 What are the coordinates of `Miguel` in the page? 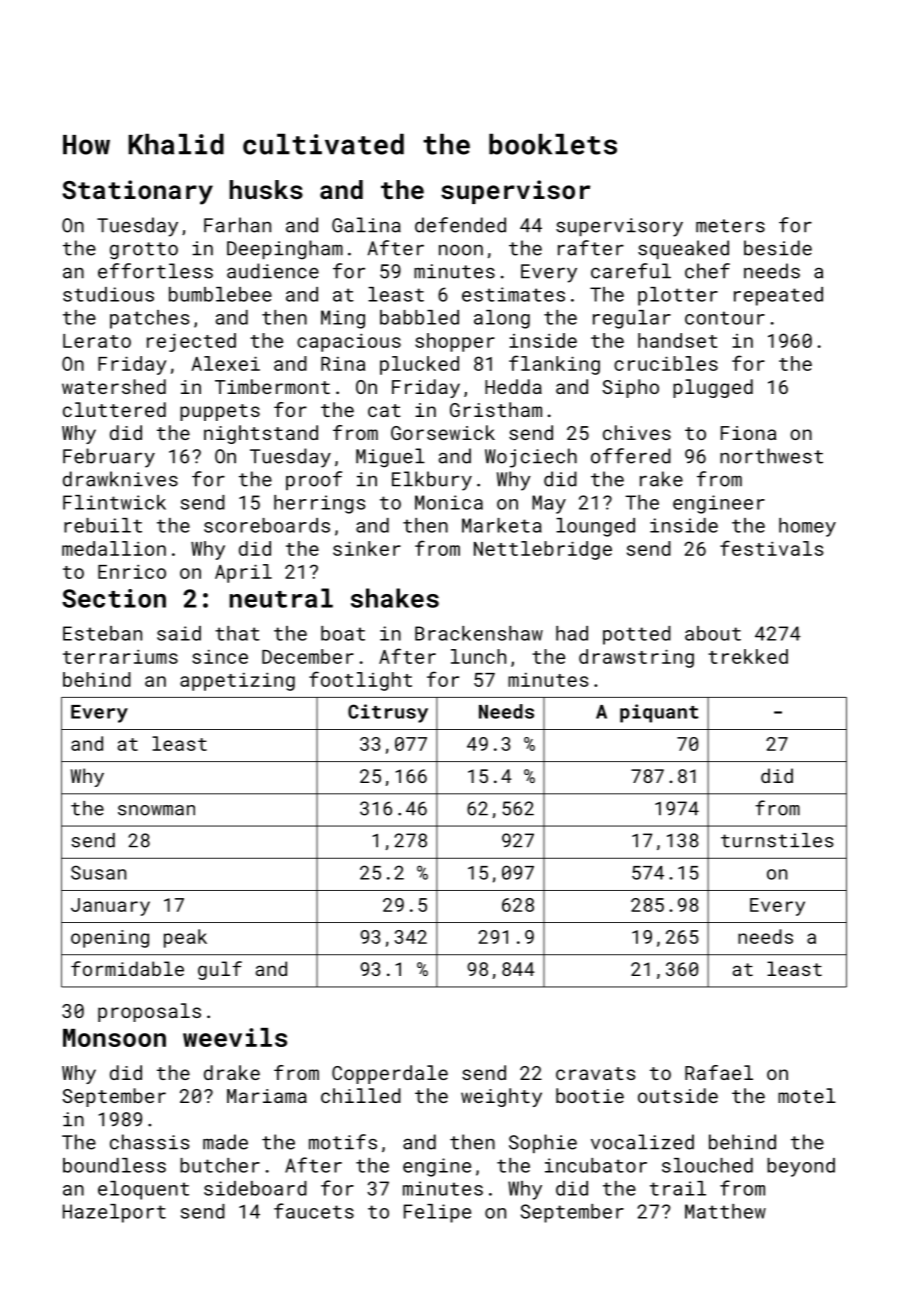 It's located at (390, 458).
